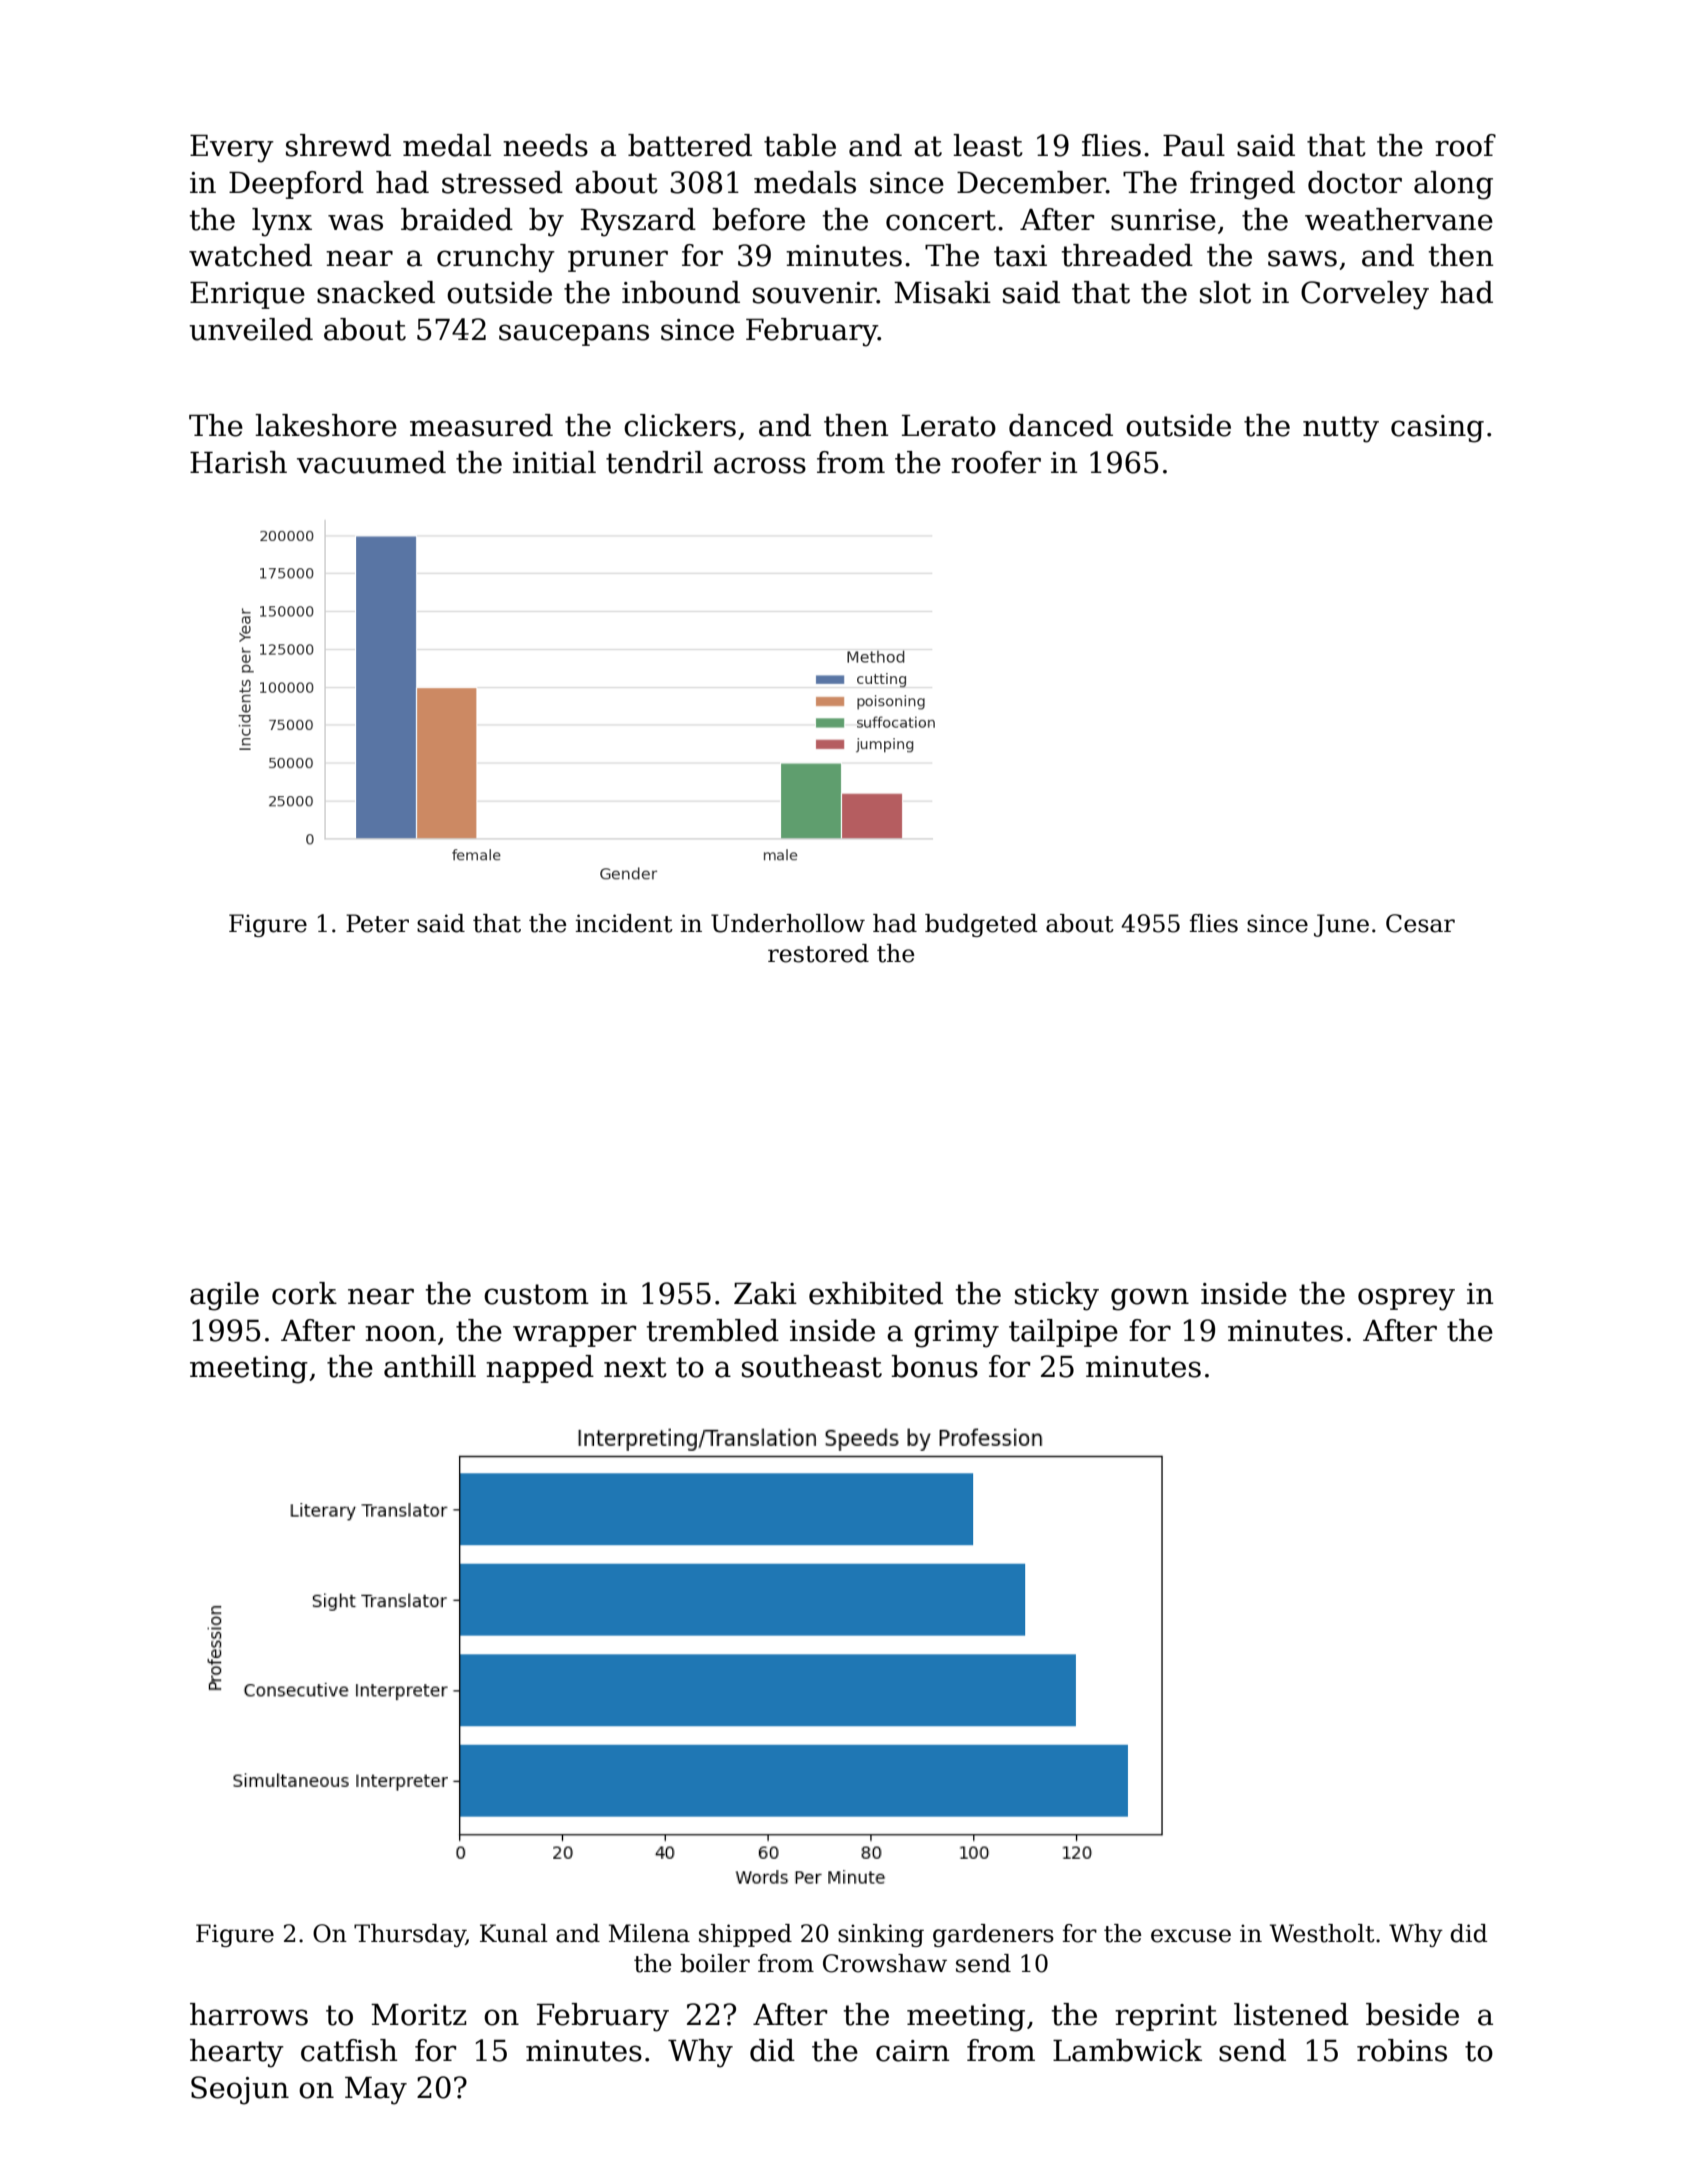 This screenshot has height=2178, width=1683. I want to click on budgeted, so click(981, 925).
